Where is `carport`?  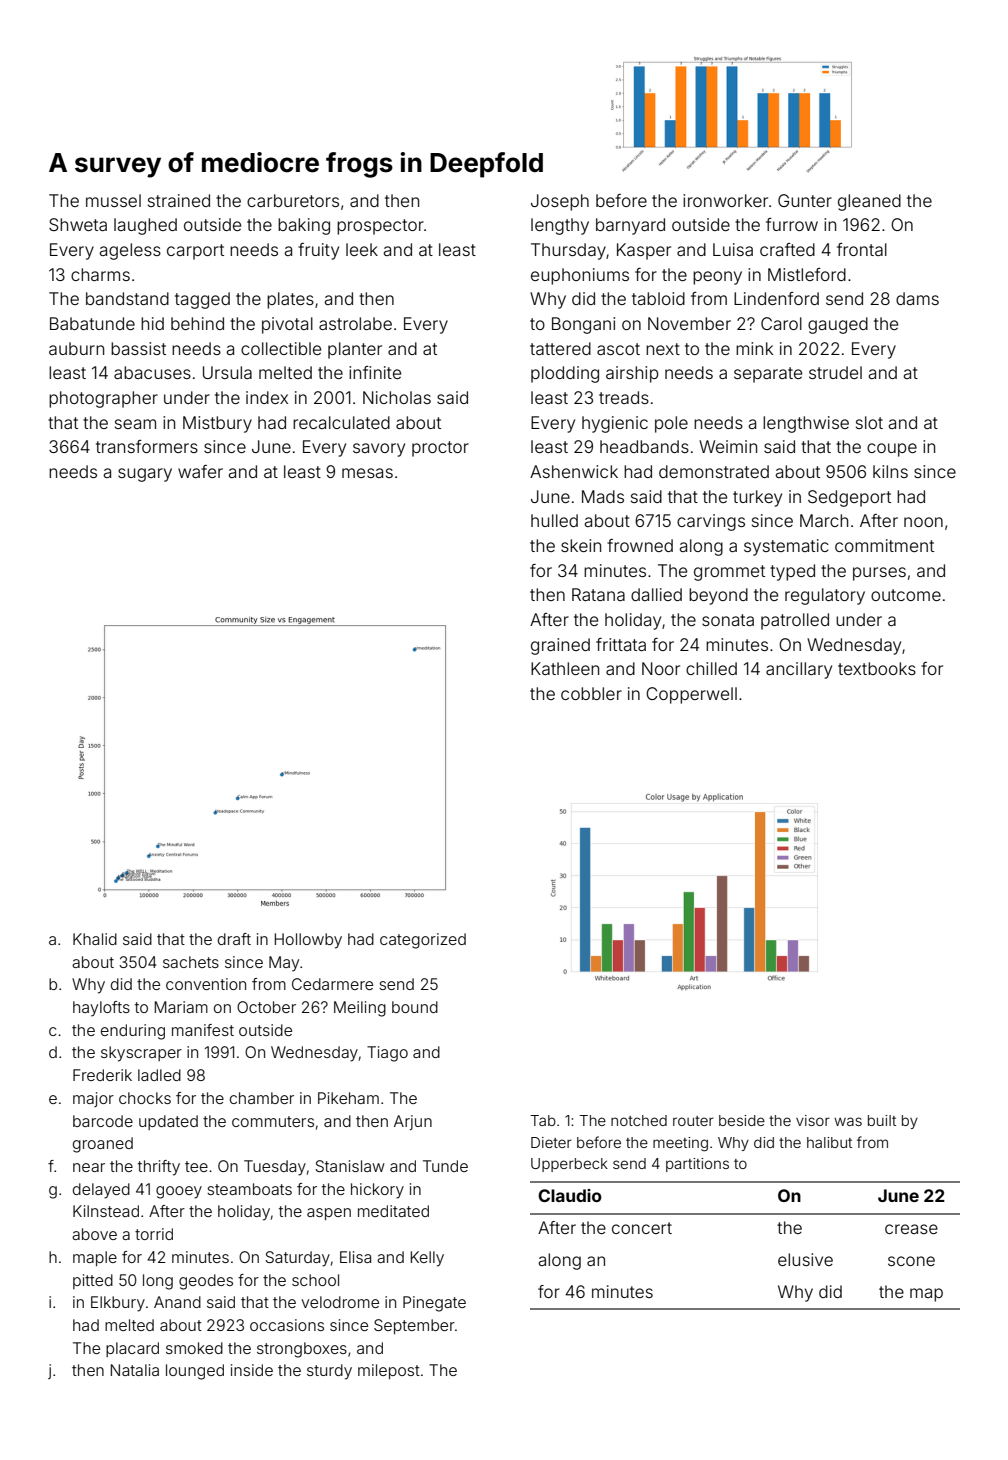
carport is located at coordinates (195, 252).
